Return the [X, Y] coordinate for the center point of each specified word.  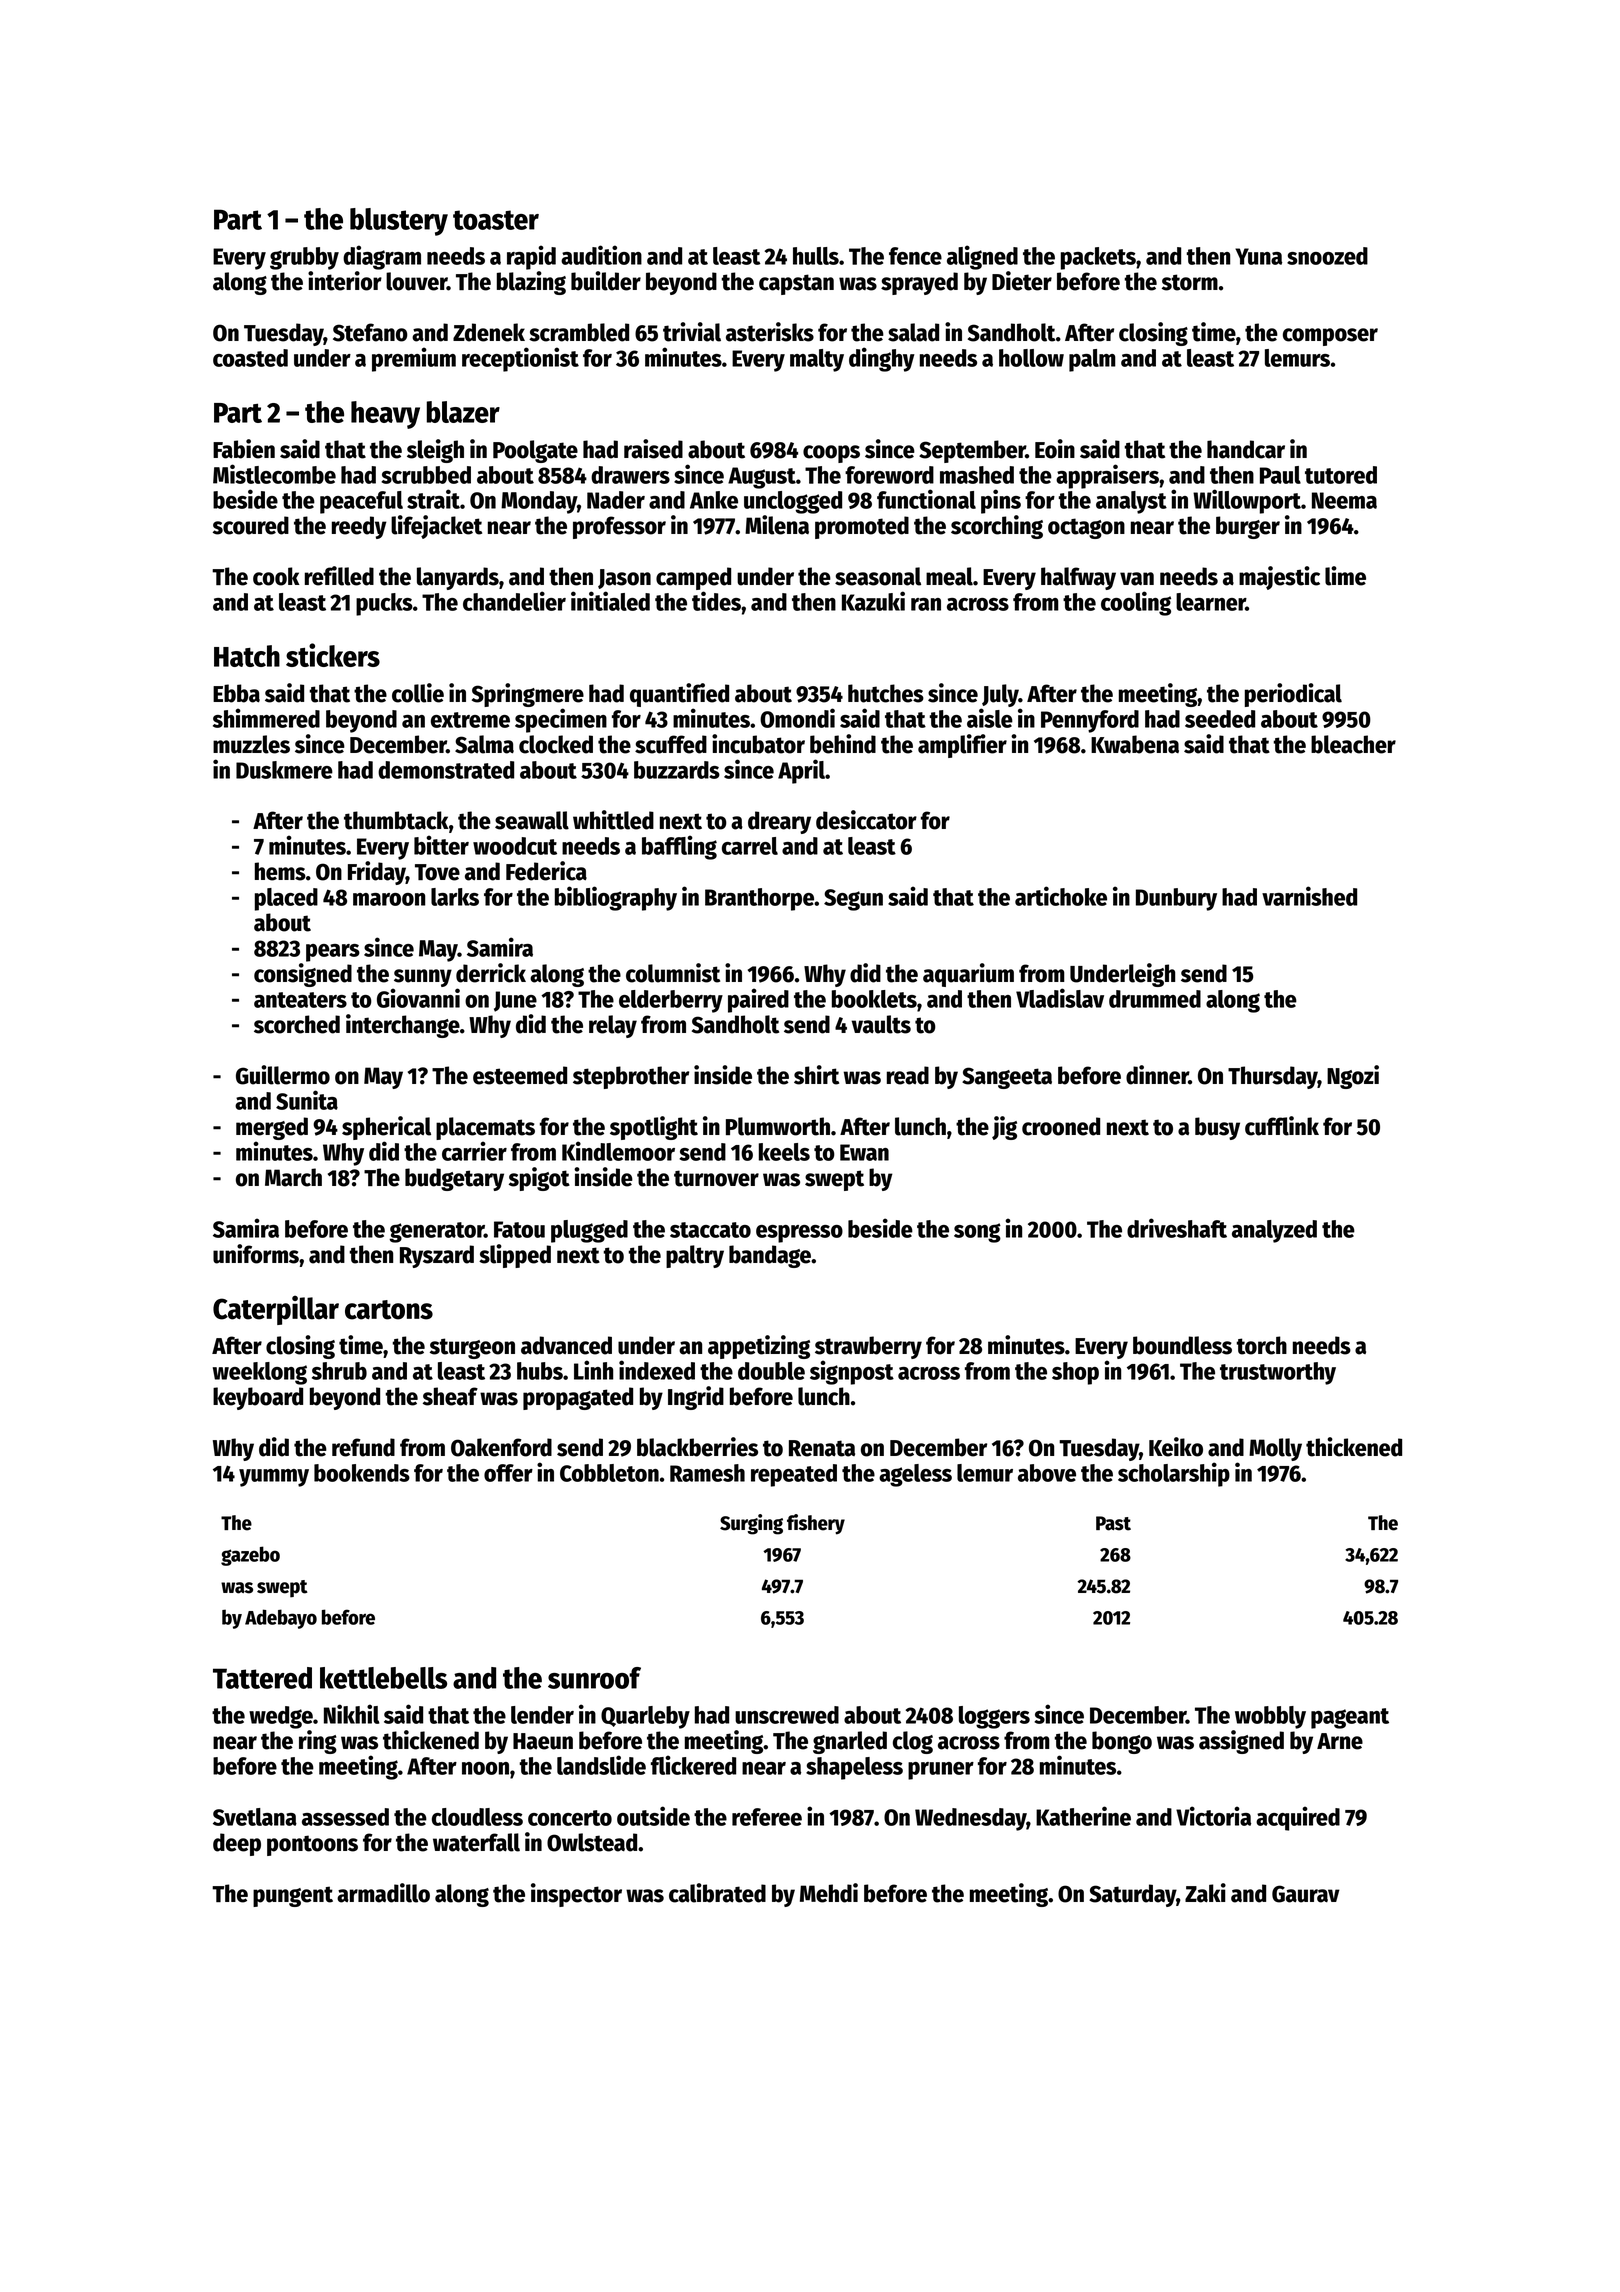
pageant [1350, 1718]
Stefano [370, 332]
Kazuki [873, 601]
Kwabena [1135, 744]
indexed [657, 1370]
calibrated [717, 1893]
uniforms [256, 1254]
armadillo [383, 1893]
